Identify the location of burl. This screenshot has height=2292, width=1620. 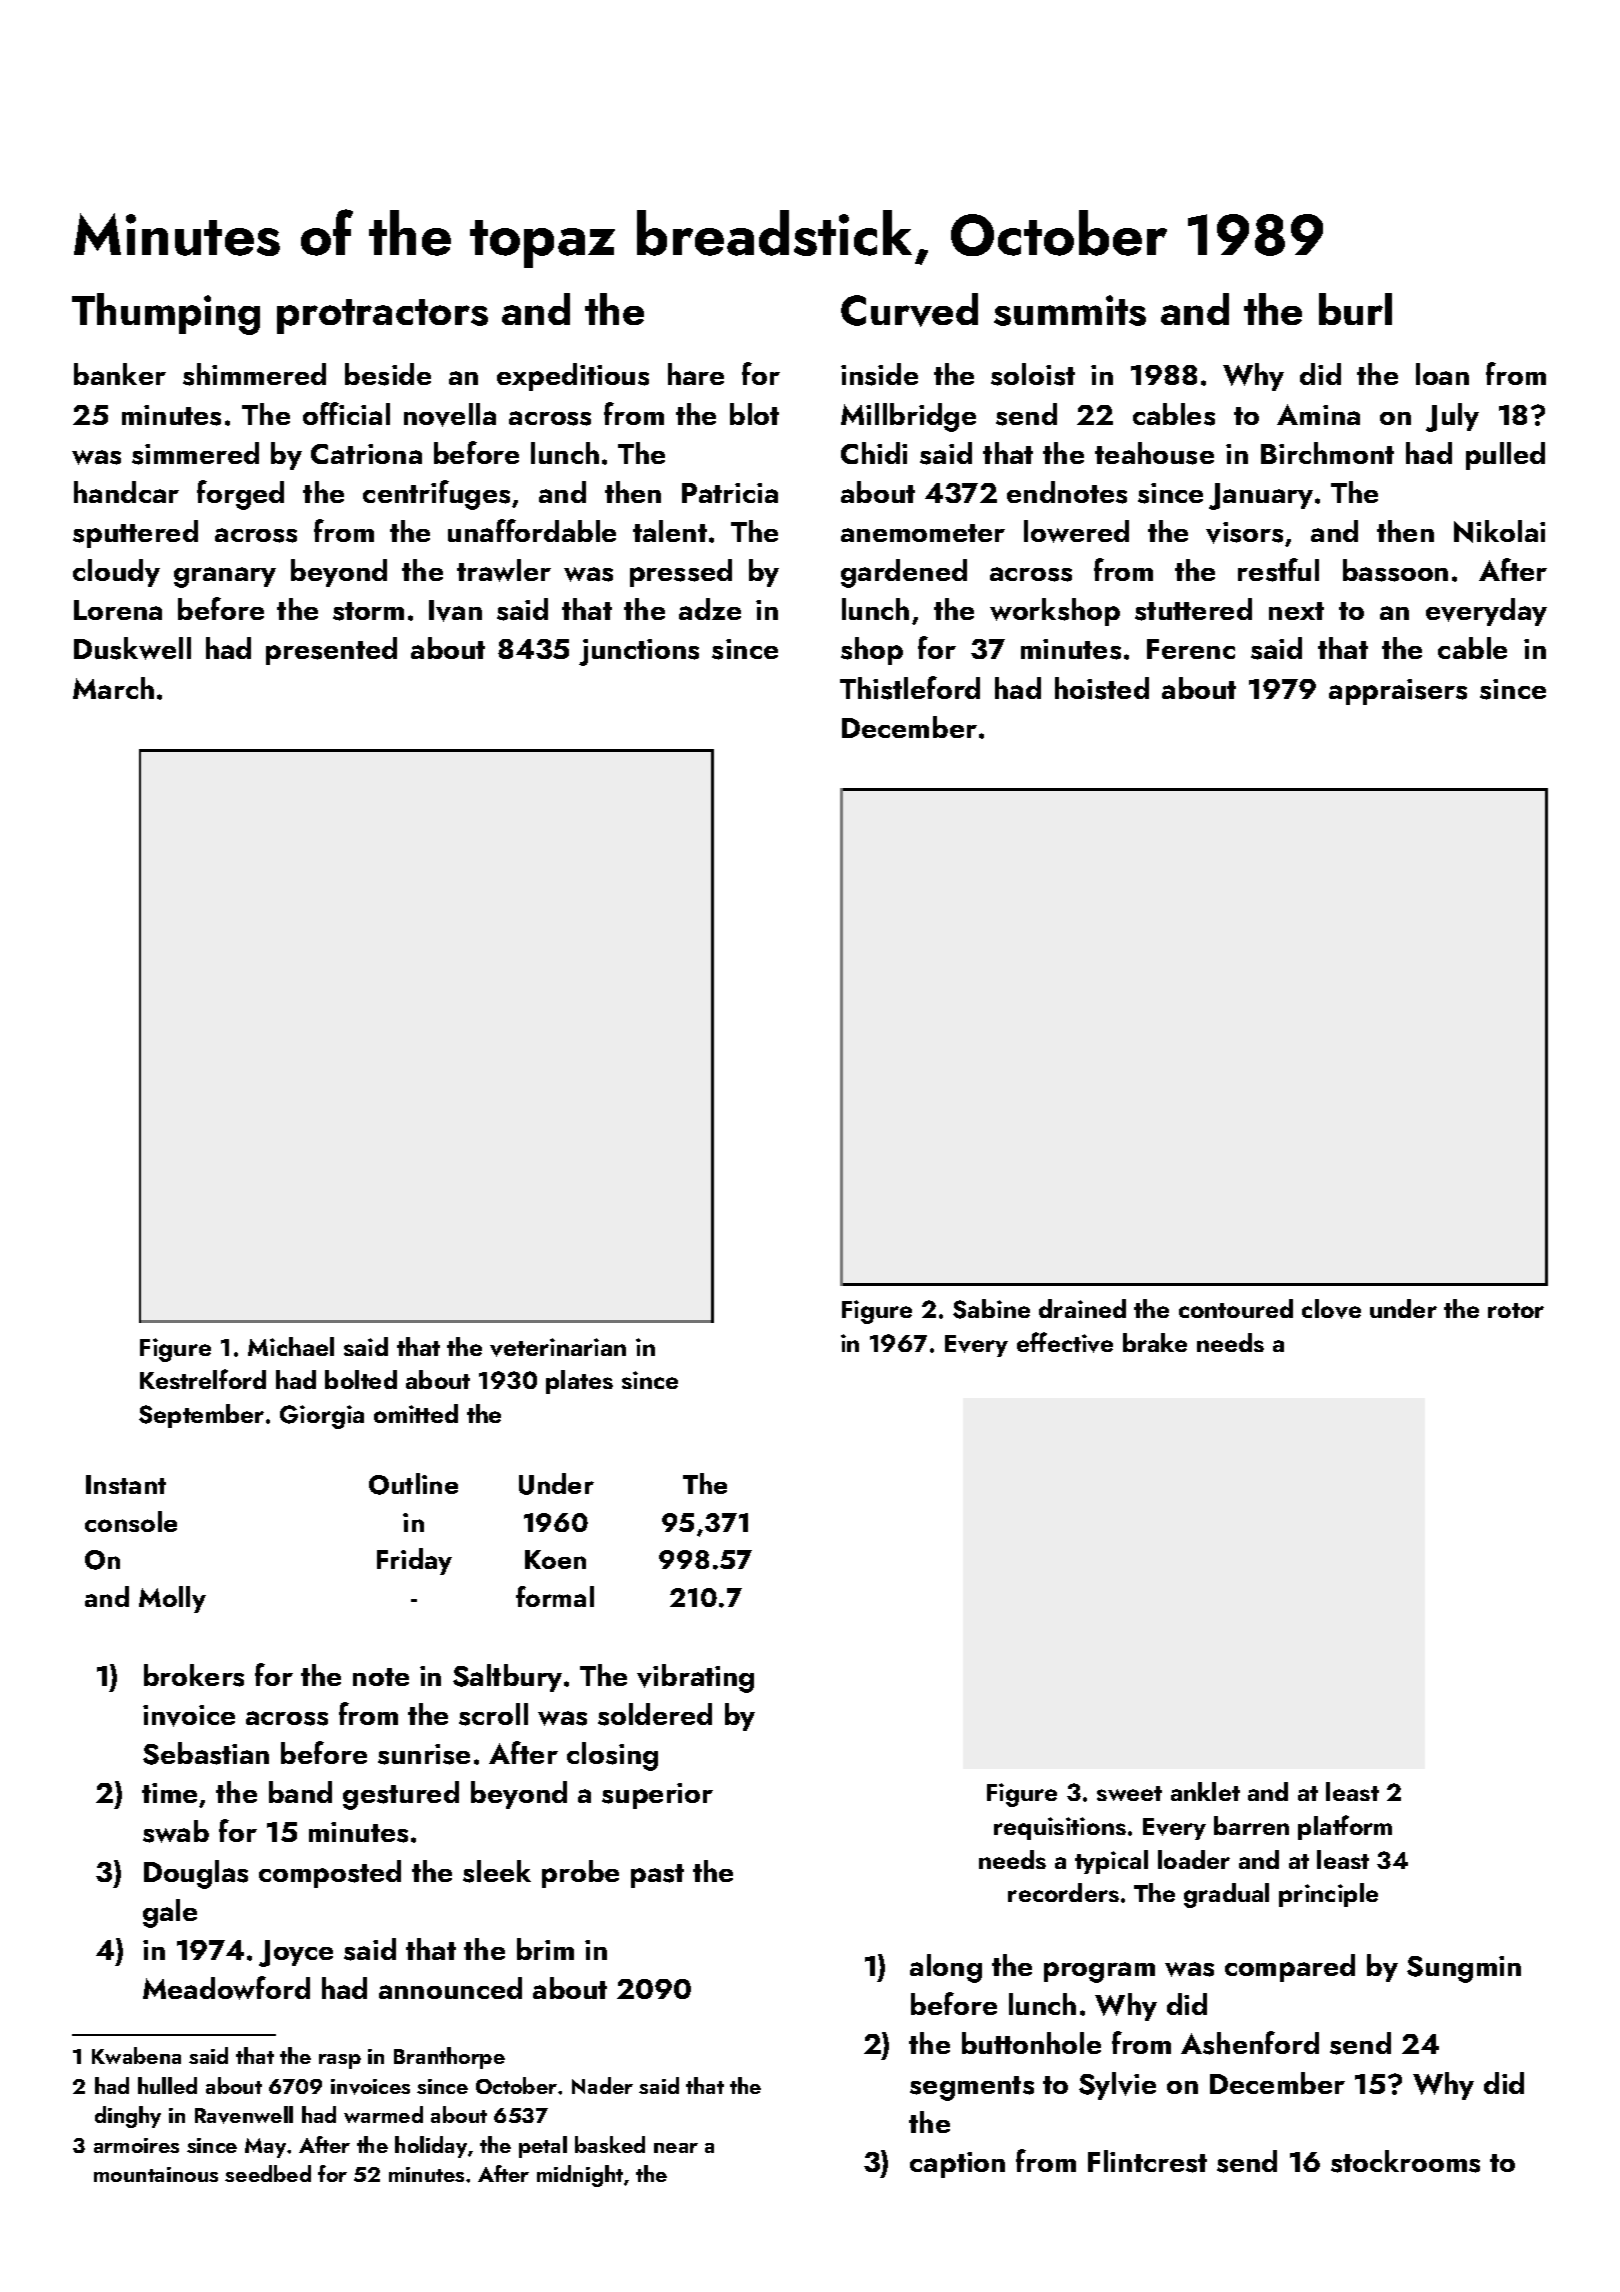
(1355, 309).
